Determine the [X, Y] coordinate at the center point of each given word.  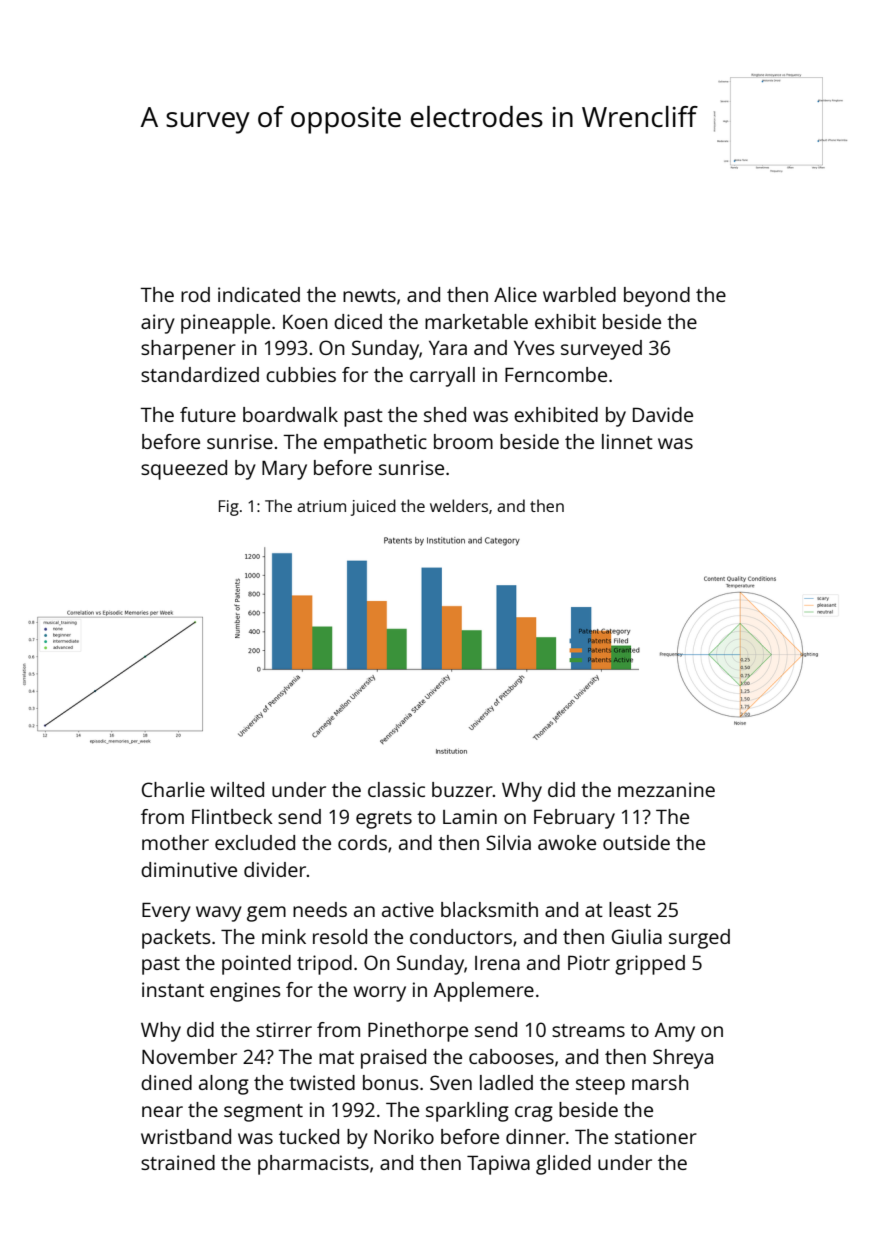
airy [158, 324]
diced [358, 321]
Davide [663, 414]
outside [636, 842]
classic [396, 789]
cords [362, 842]
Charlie [173, 789]
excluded [255, 842]
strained [178, 1162]
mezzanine [666, 789]
